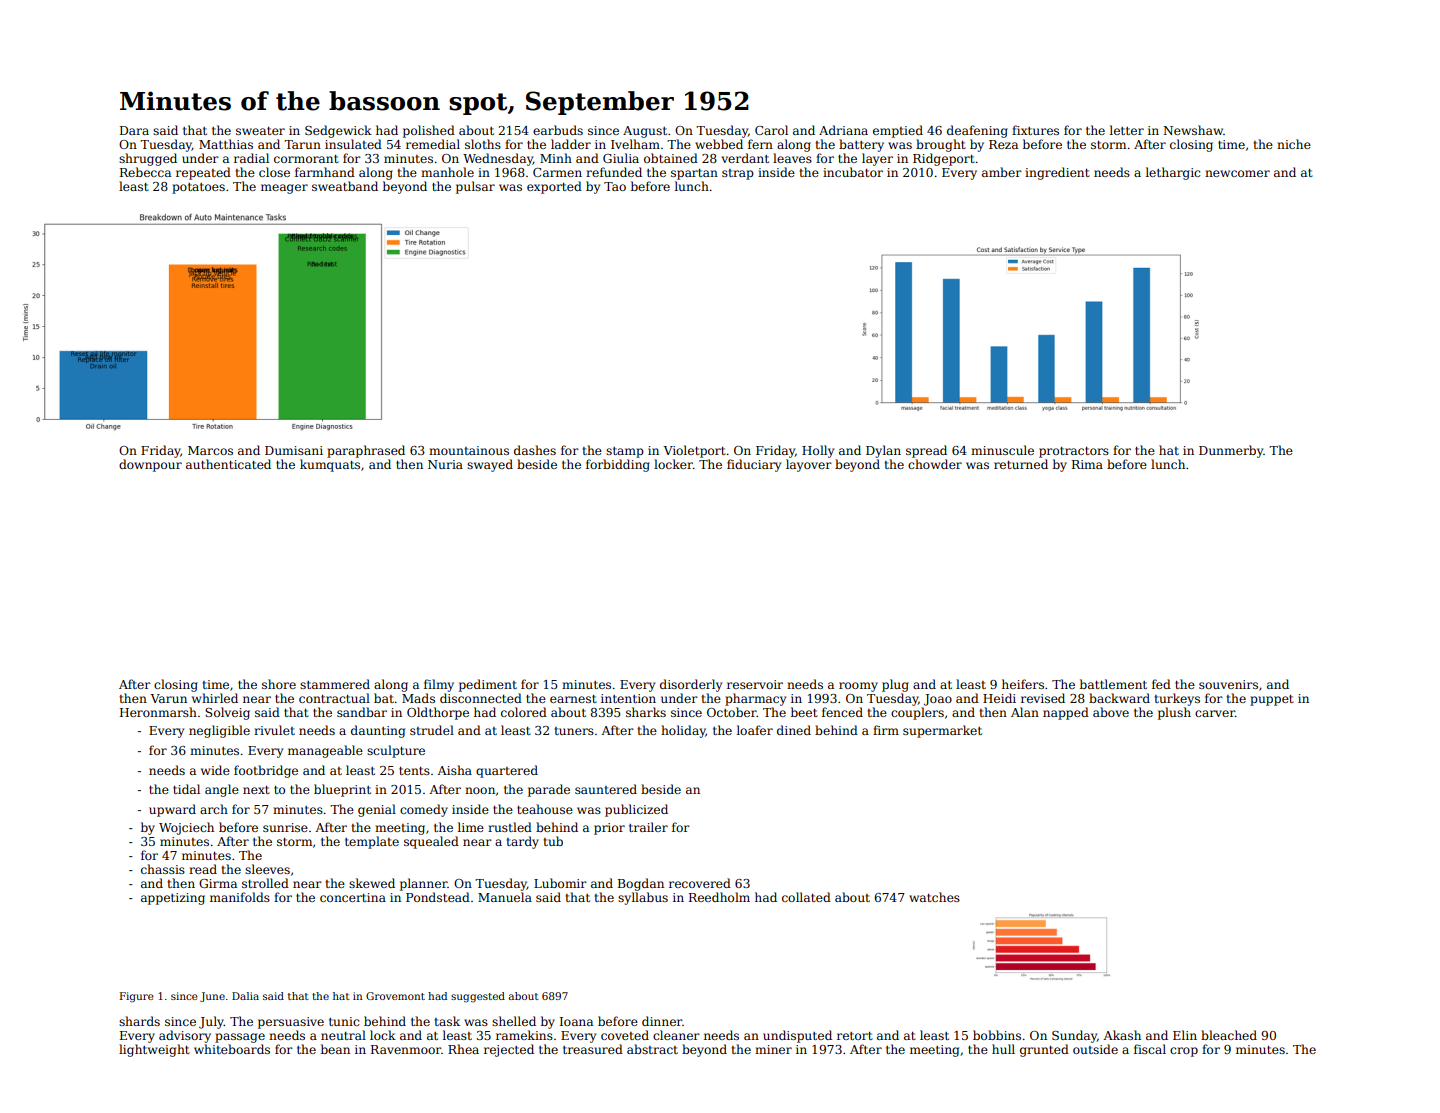 This screenshot has height=1113, width=1440. What do you see at coordinates (163, 869) in the screenshot?
I see `chassis` at bounding box center [163, 869].
